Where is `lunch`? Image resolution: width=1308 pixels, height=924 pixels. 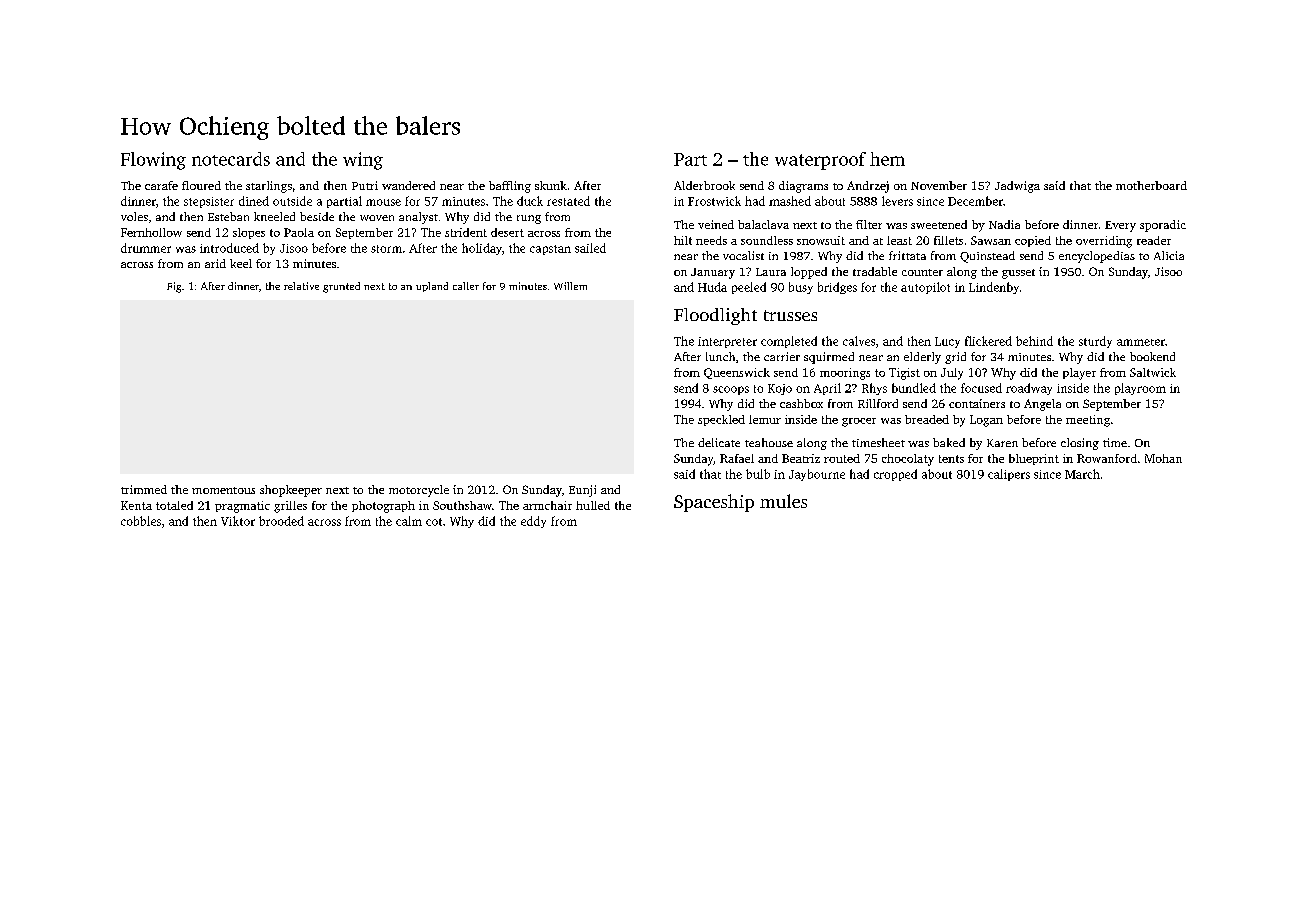
lunch is located at coordinates (720, 356).
